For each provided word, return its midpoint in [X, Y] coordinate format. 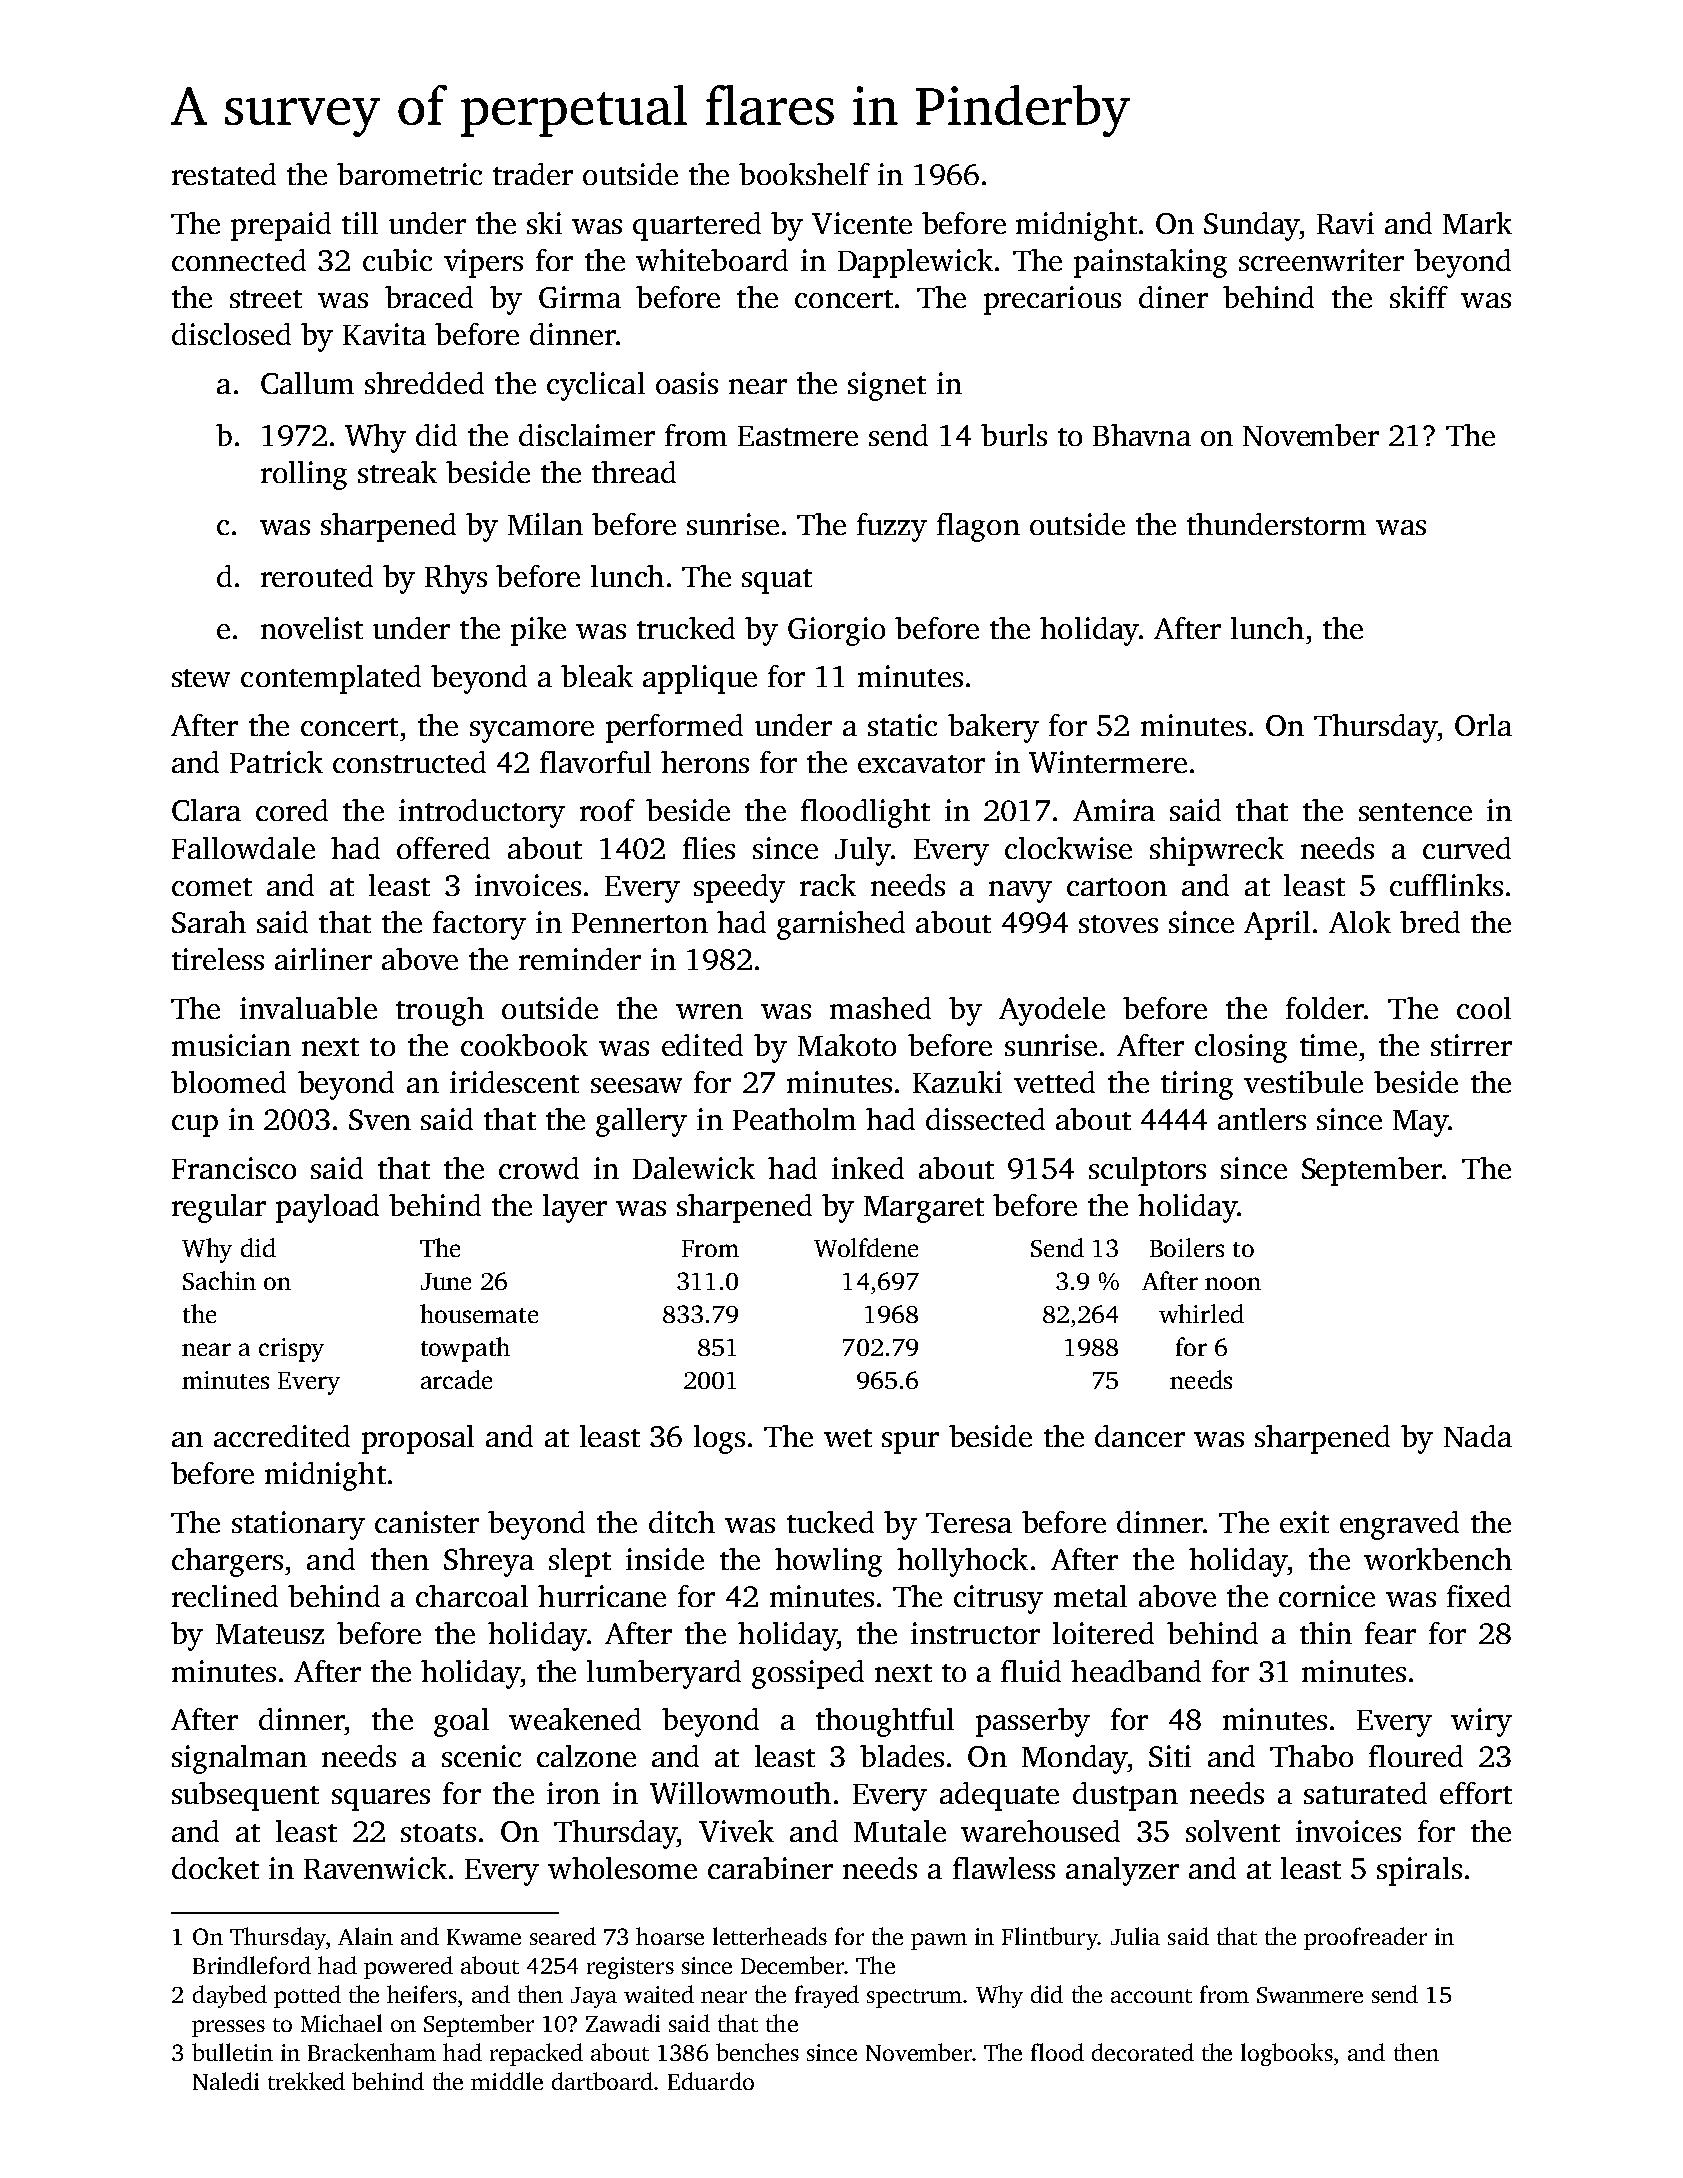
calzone [586, 1756]
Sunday [1252, 226]
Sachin [219, 1280]
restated [224, 174]
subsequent [245, 1796]
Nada [1478, 1436]
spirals [1419, 1871]
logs [719, 1439]
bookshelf [804, 174]
